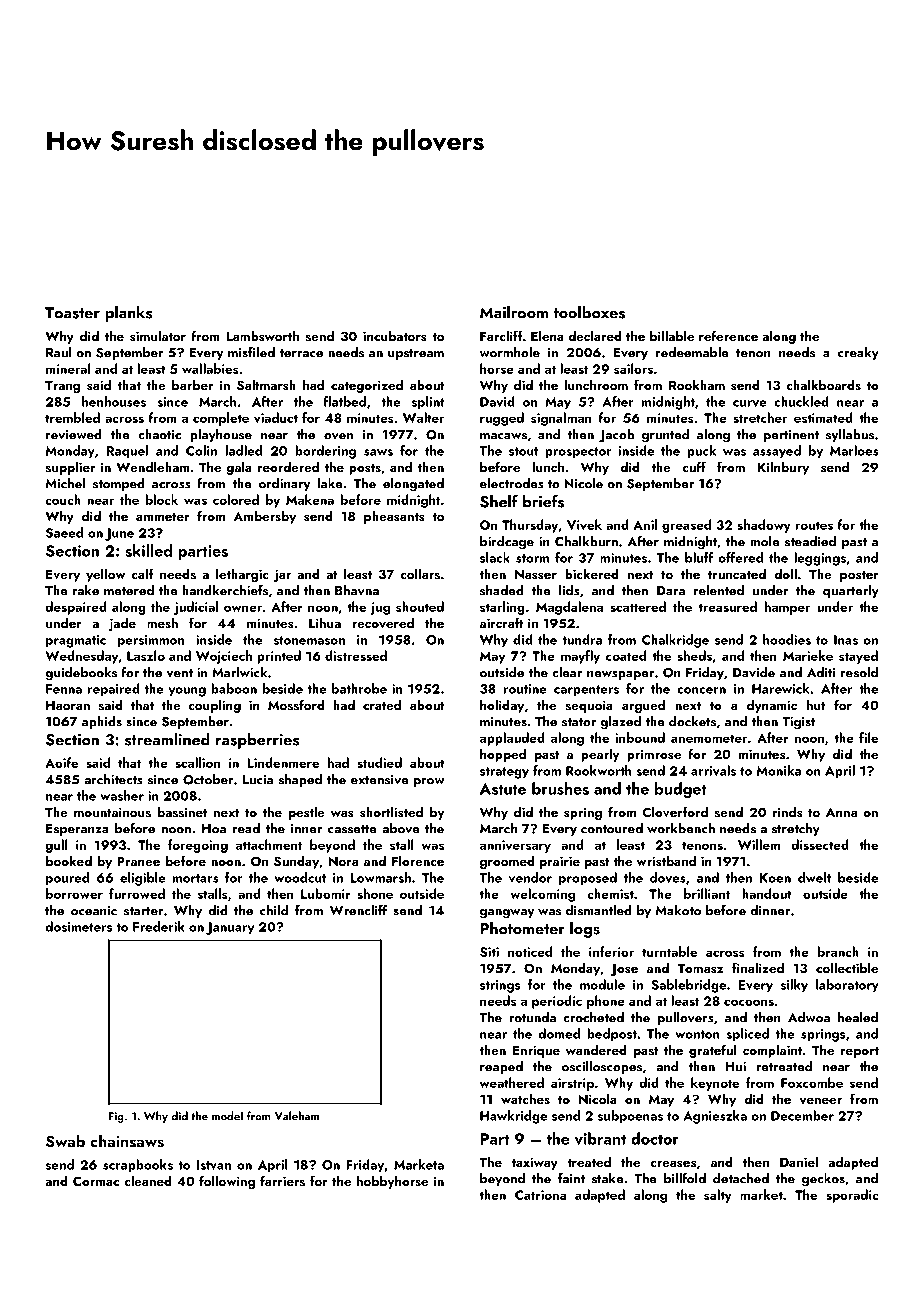 This image has height=1308, width=924. What do you see at coordinates (820, 844) in the image?
I see `dissected` at bounding box center [820, 844].
